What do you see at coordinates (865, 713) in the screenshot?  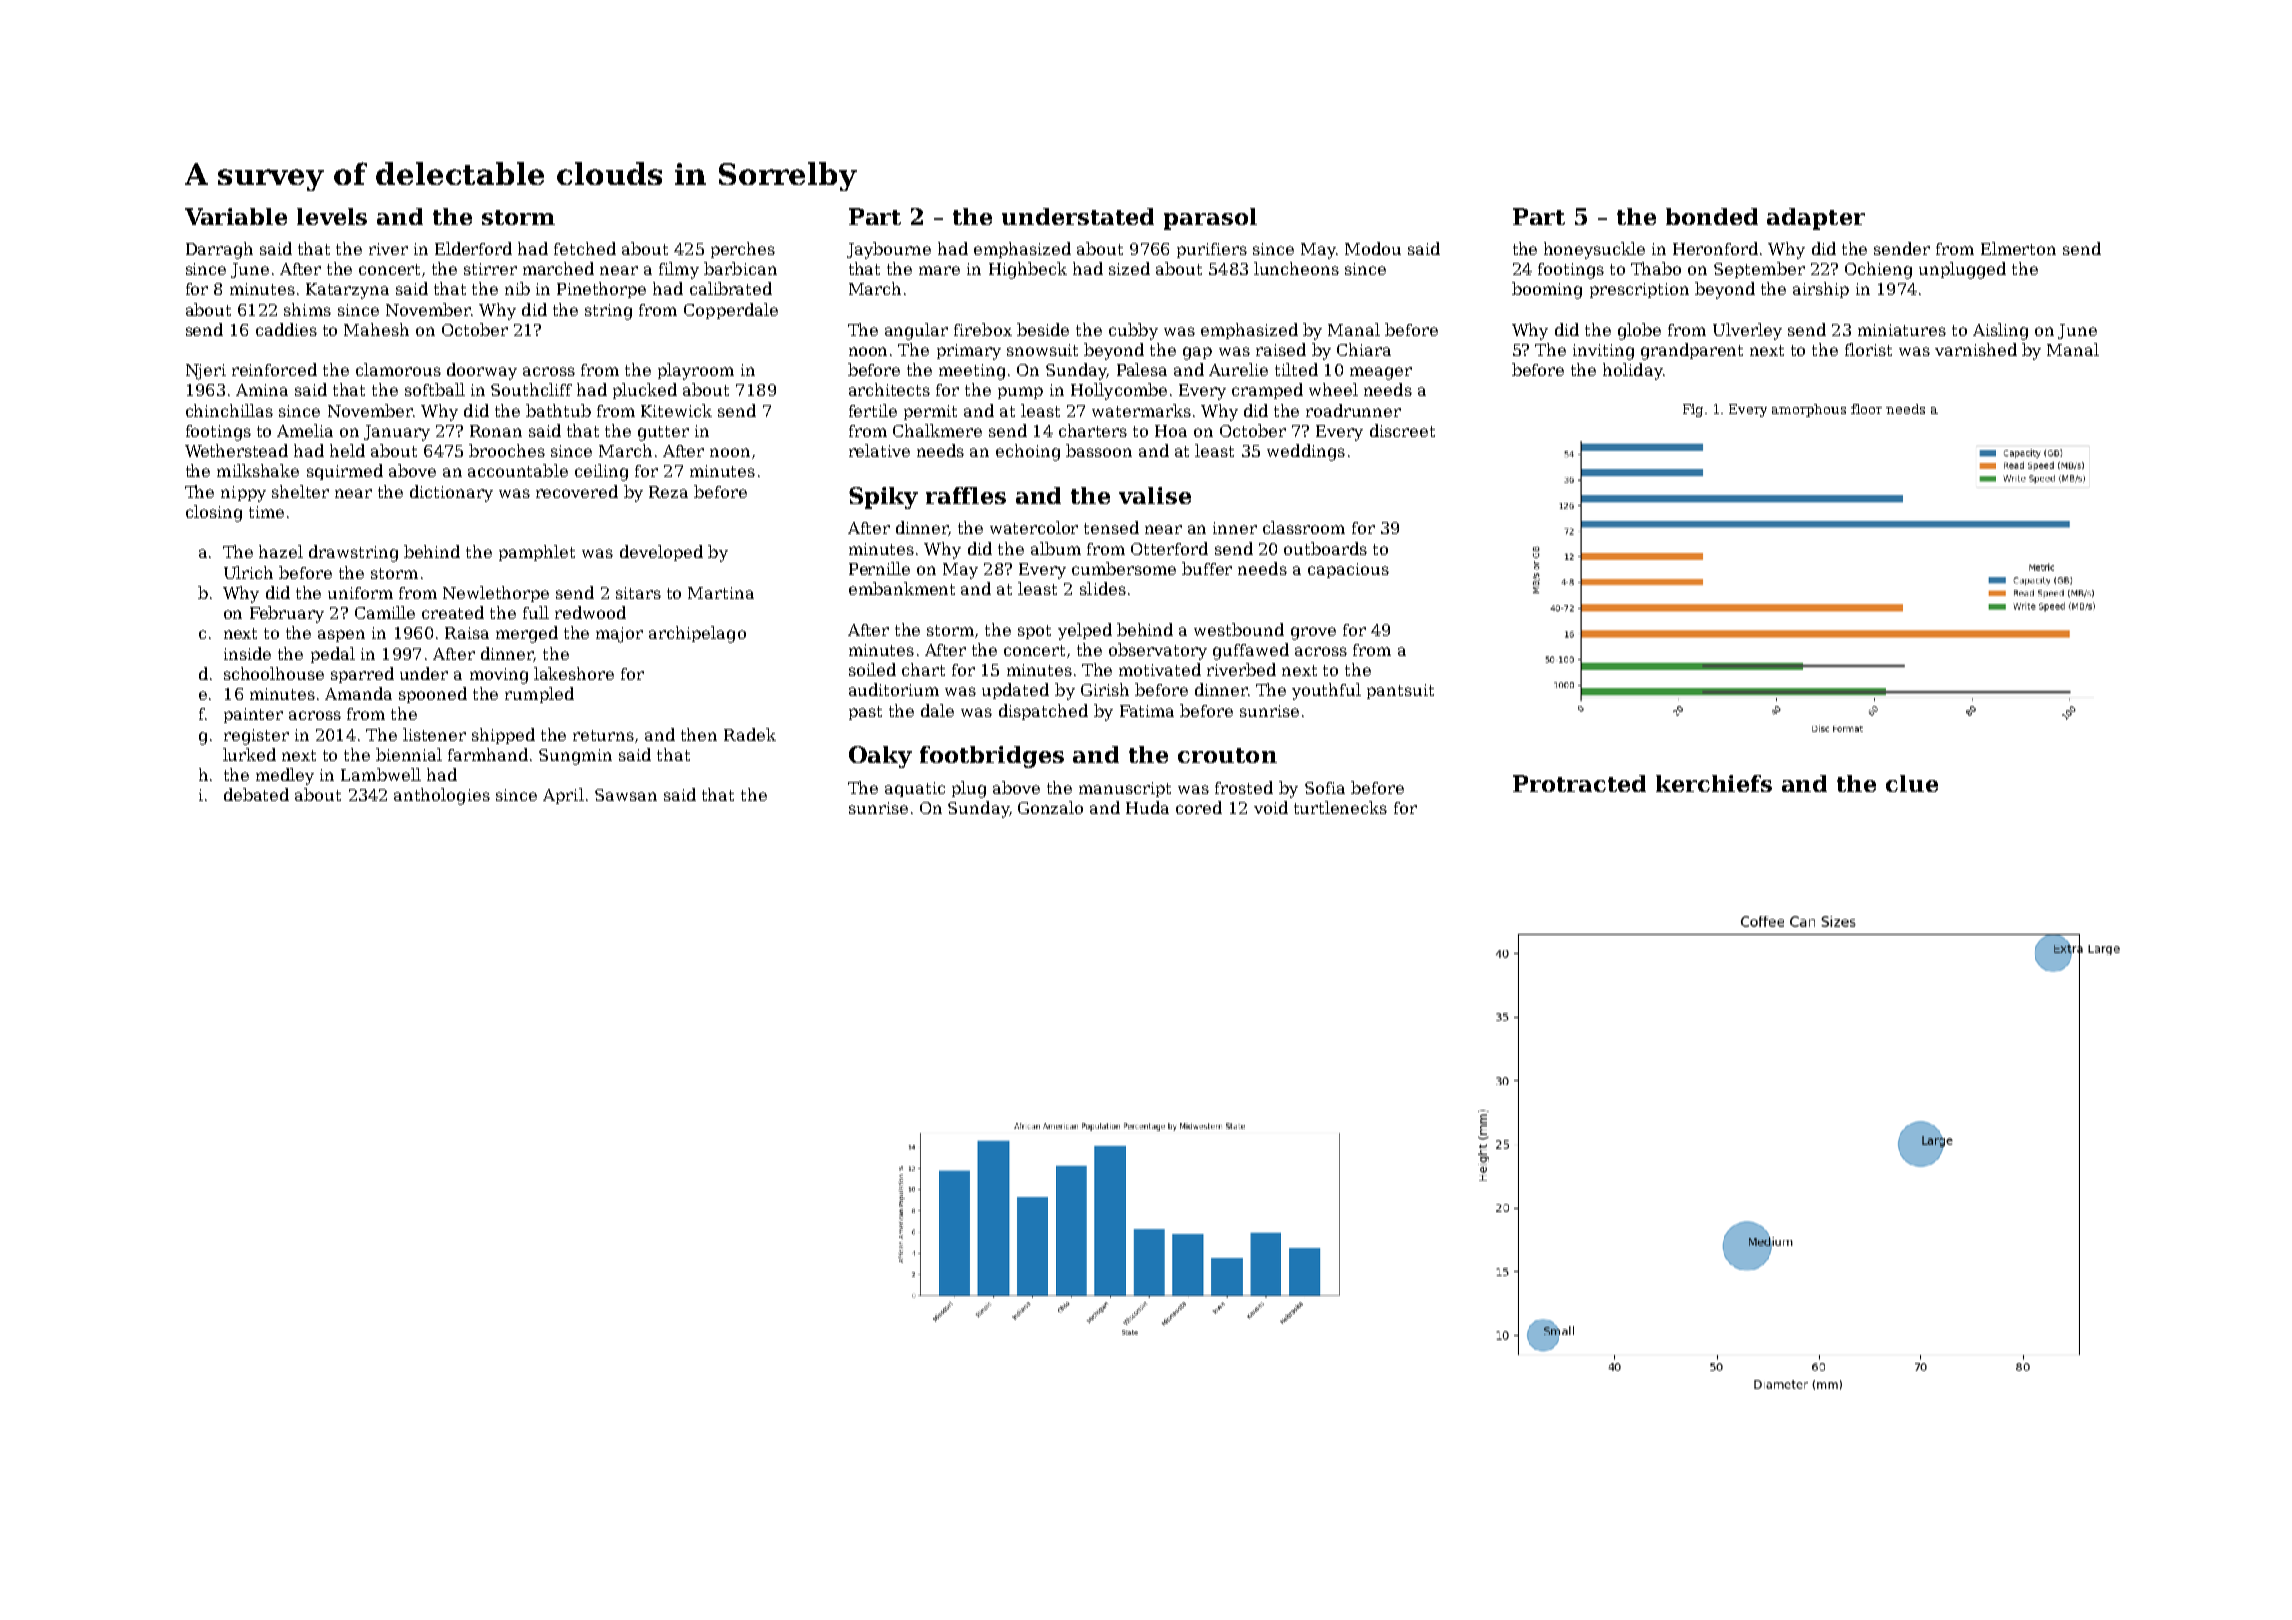 I see `past` at bounding box center [865, 713].
